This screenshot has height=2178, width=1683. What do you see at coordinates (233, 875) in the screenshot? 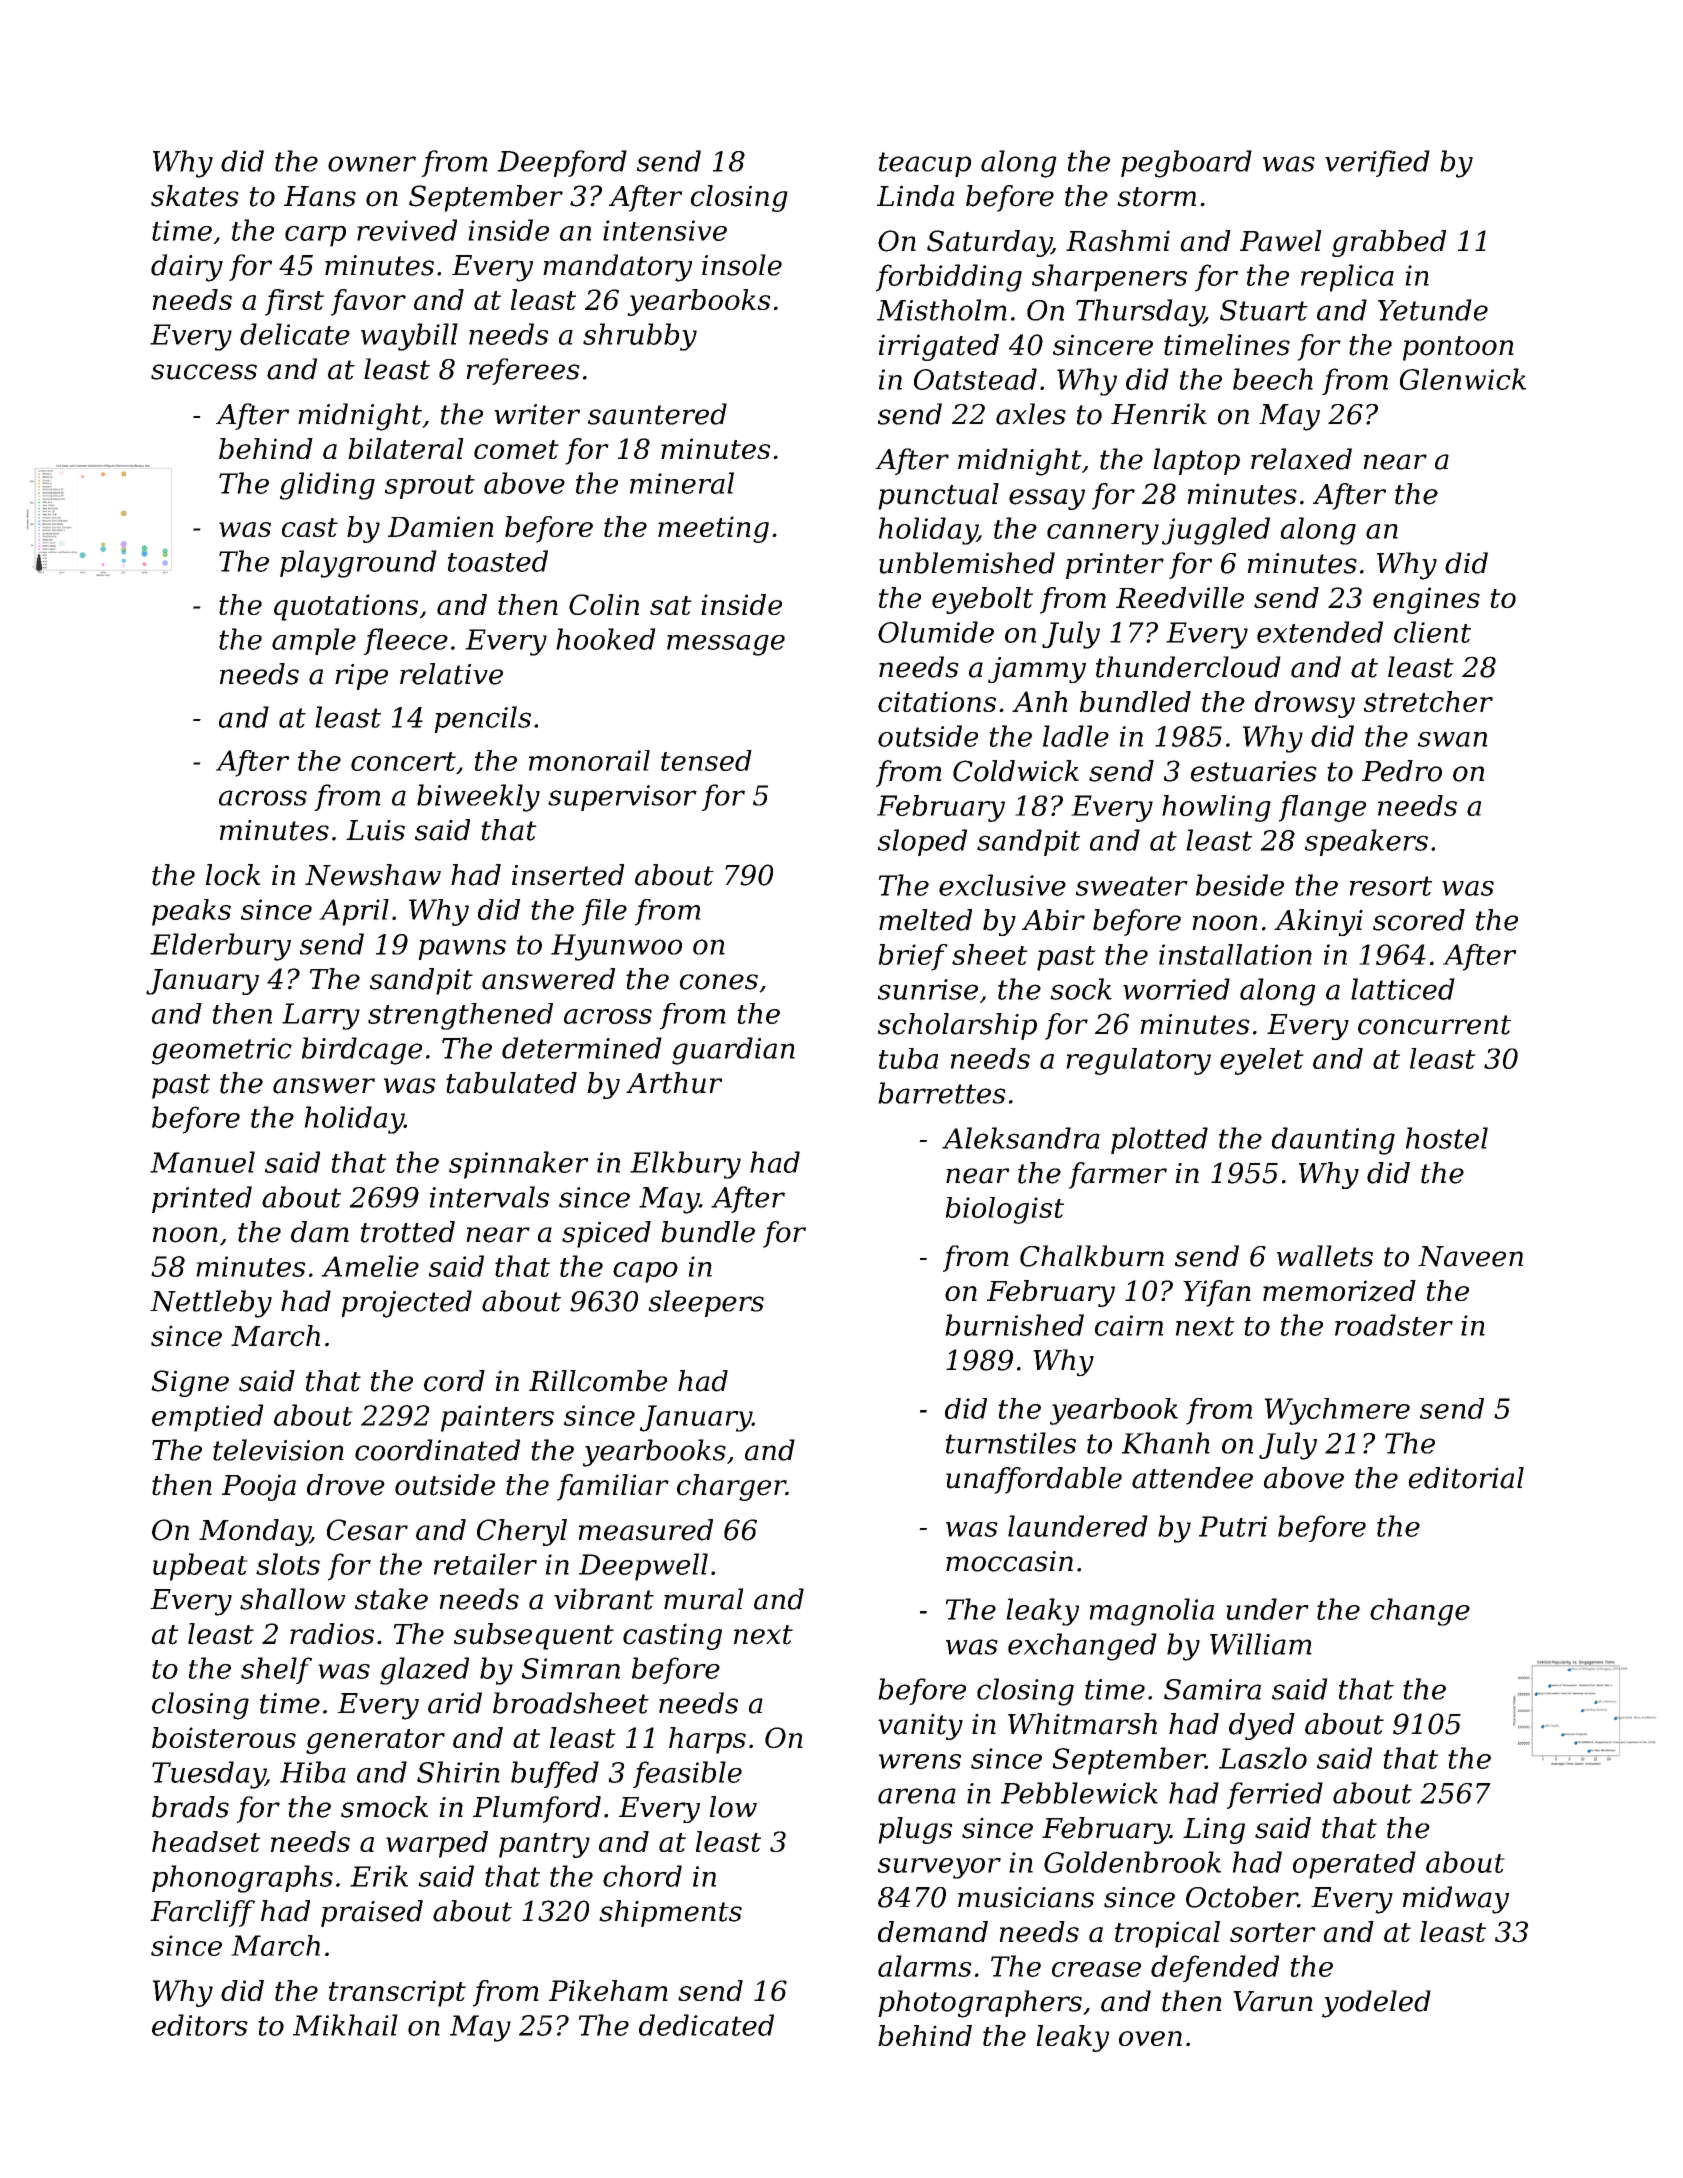
I see `lock` at bounding box center [233, 875].
